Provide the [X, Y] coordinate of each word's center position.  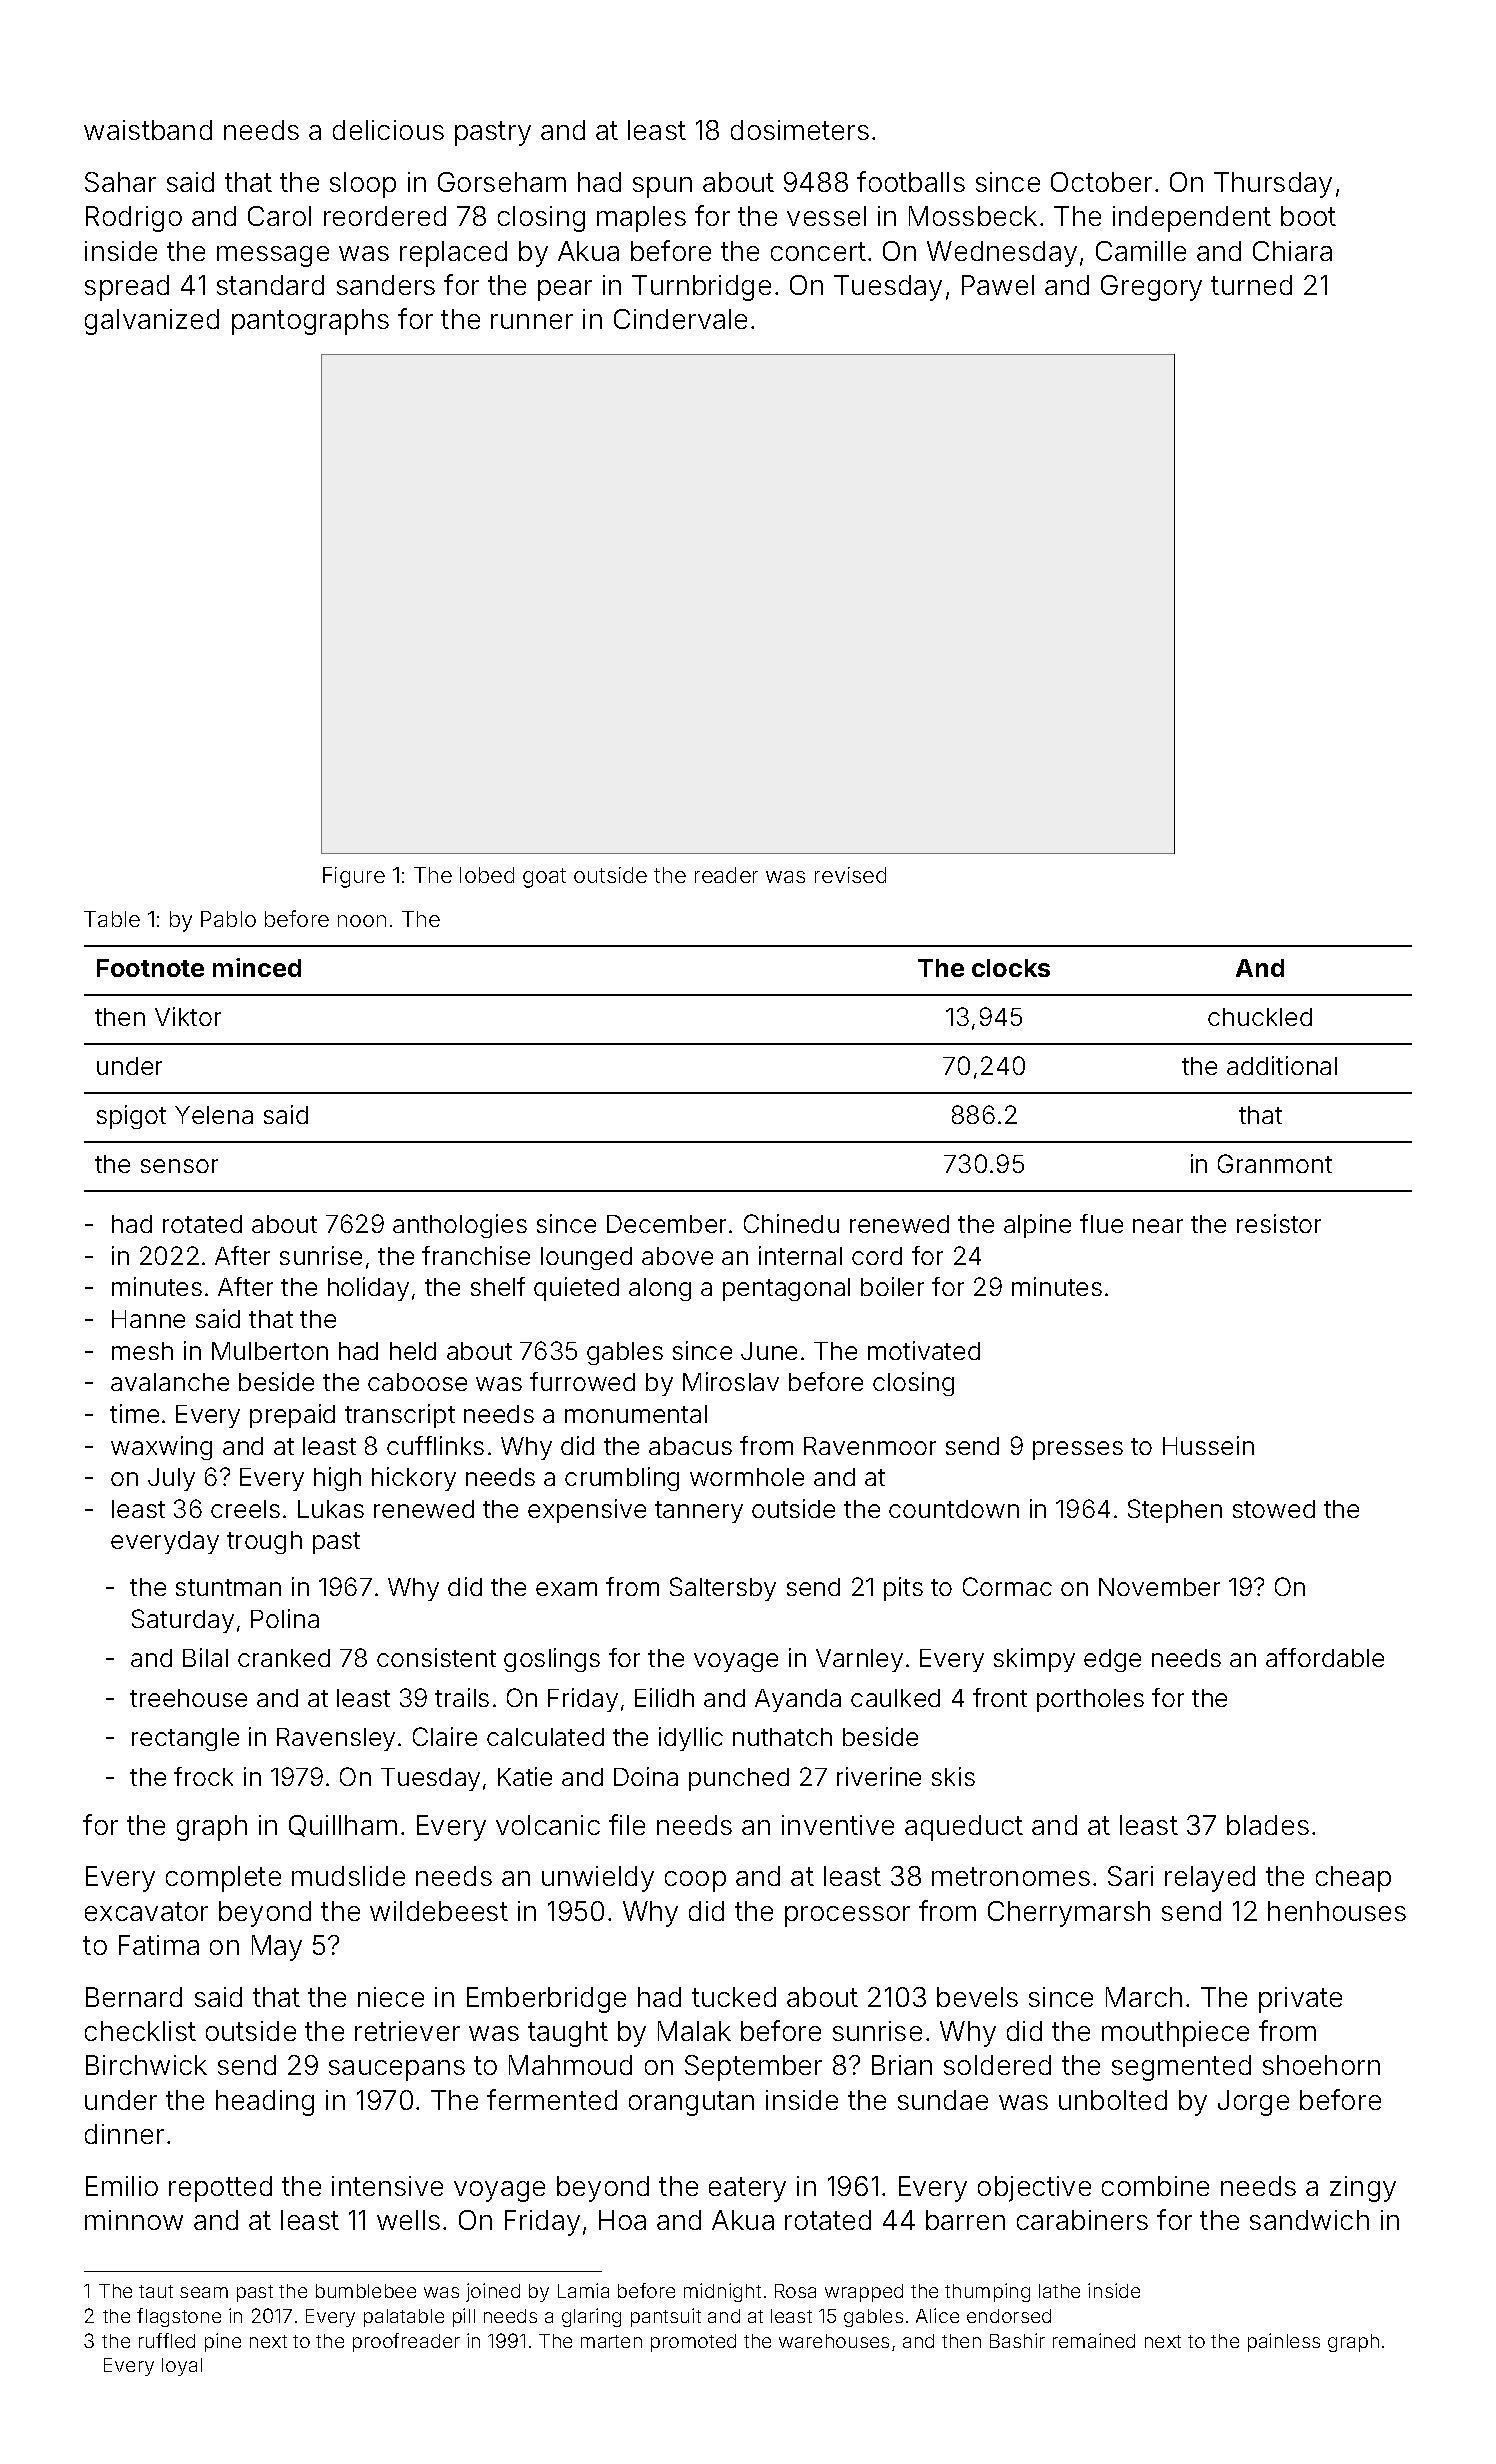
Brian [902, 2065]
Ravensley [336, 1739]
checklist [140, 2031]
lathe [1059, 2291]
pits [903, 1589]
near [1158, 1226]
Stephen [1175, 1511]
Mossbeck [973, 216]
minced [257, 967]
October [1101, 182]
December [666, 1224]
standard [270, 285]
